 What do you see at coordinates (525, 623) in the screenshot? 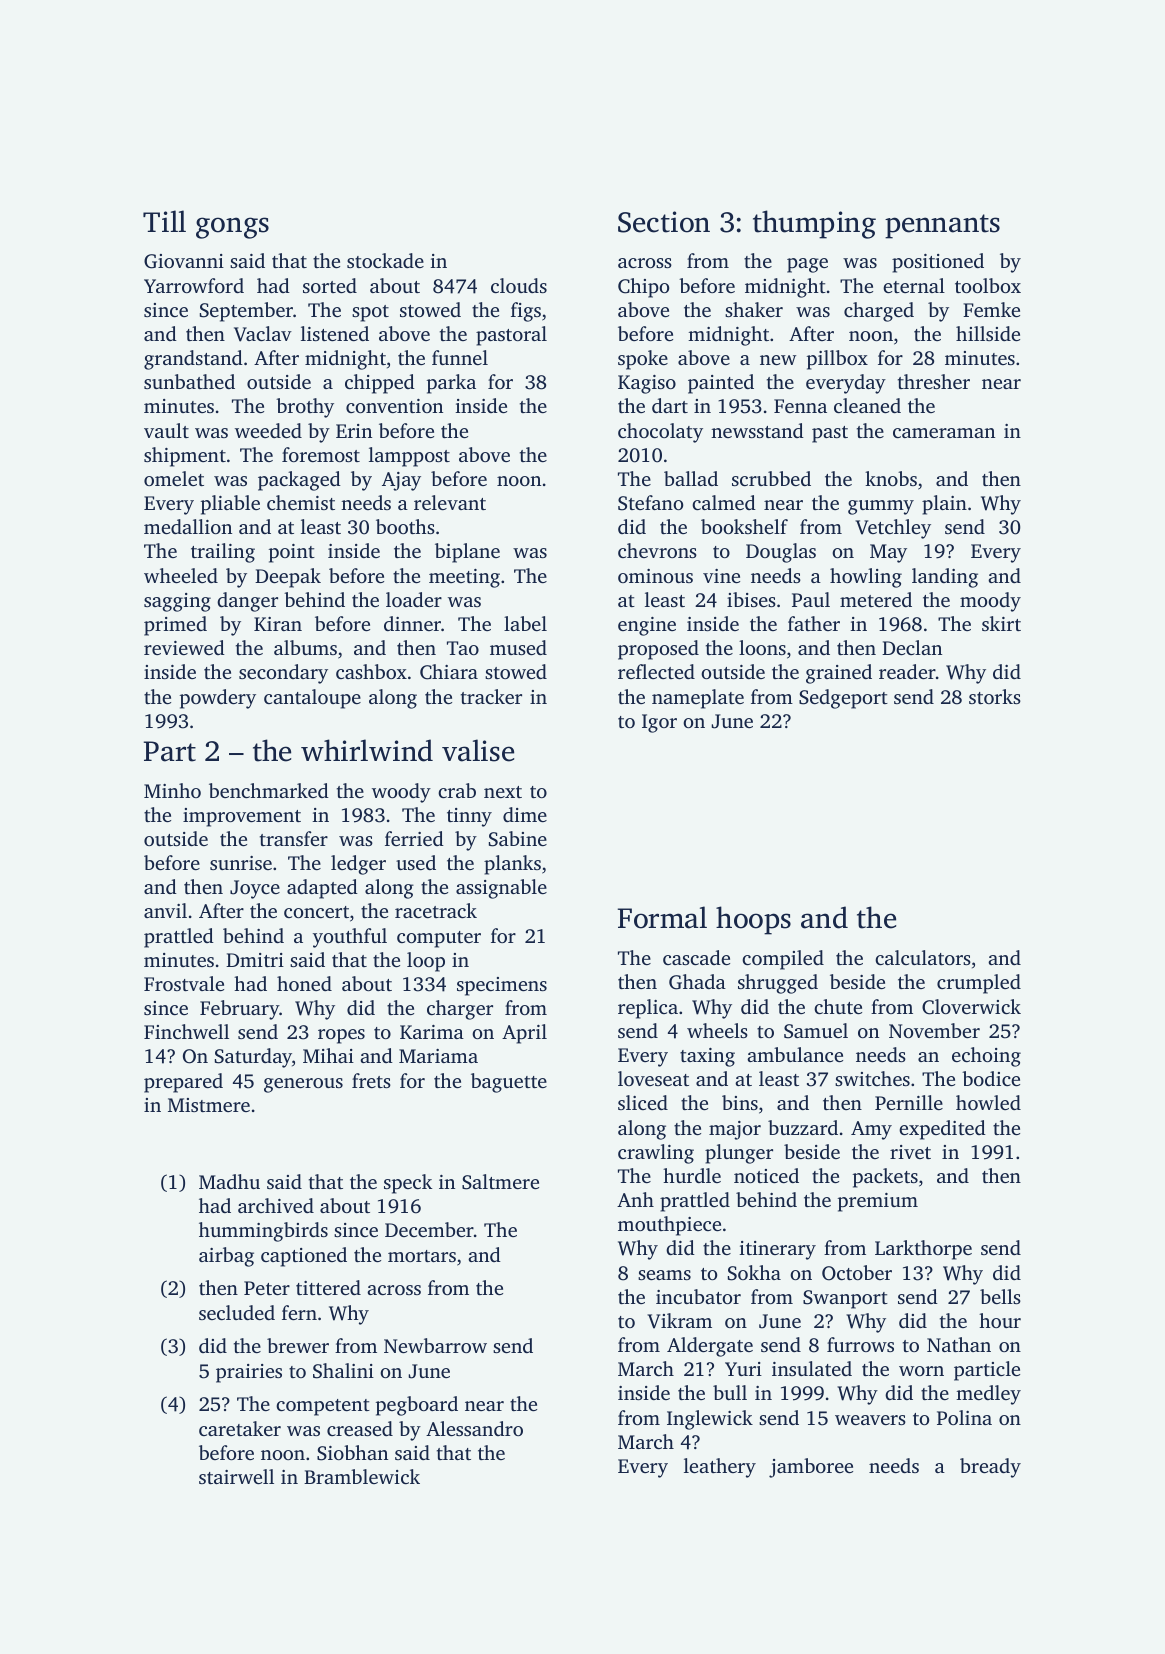
I see `label` at bounding box center [525, 623].
